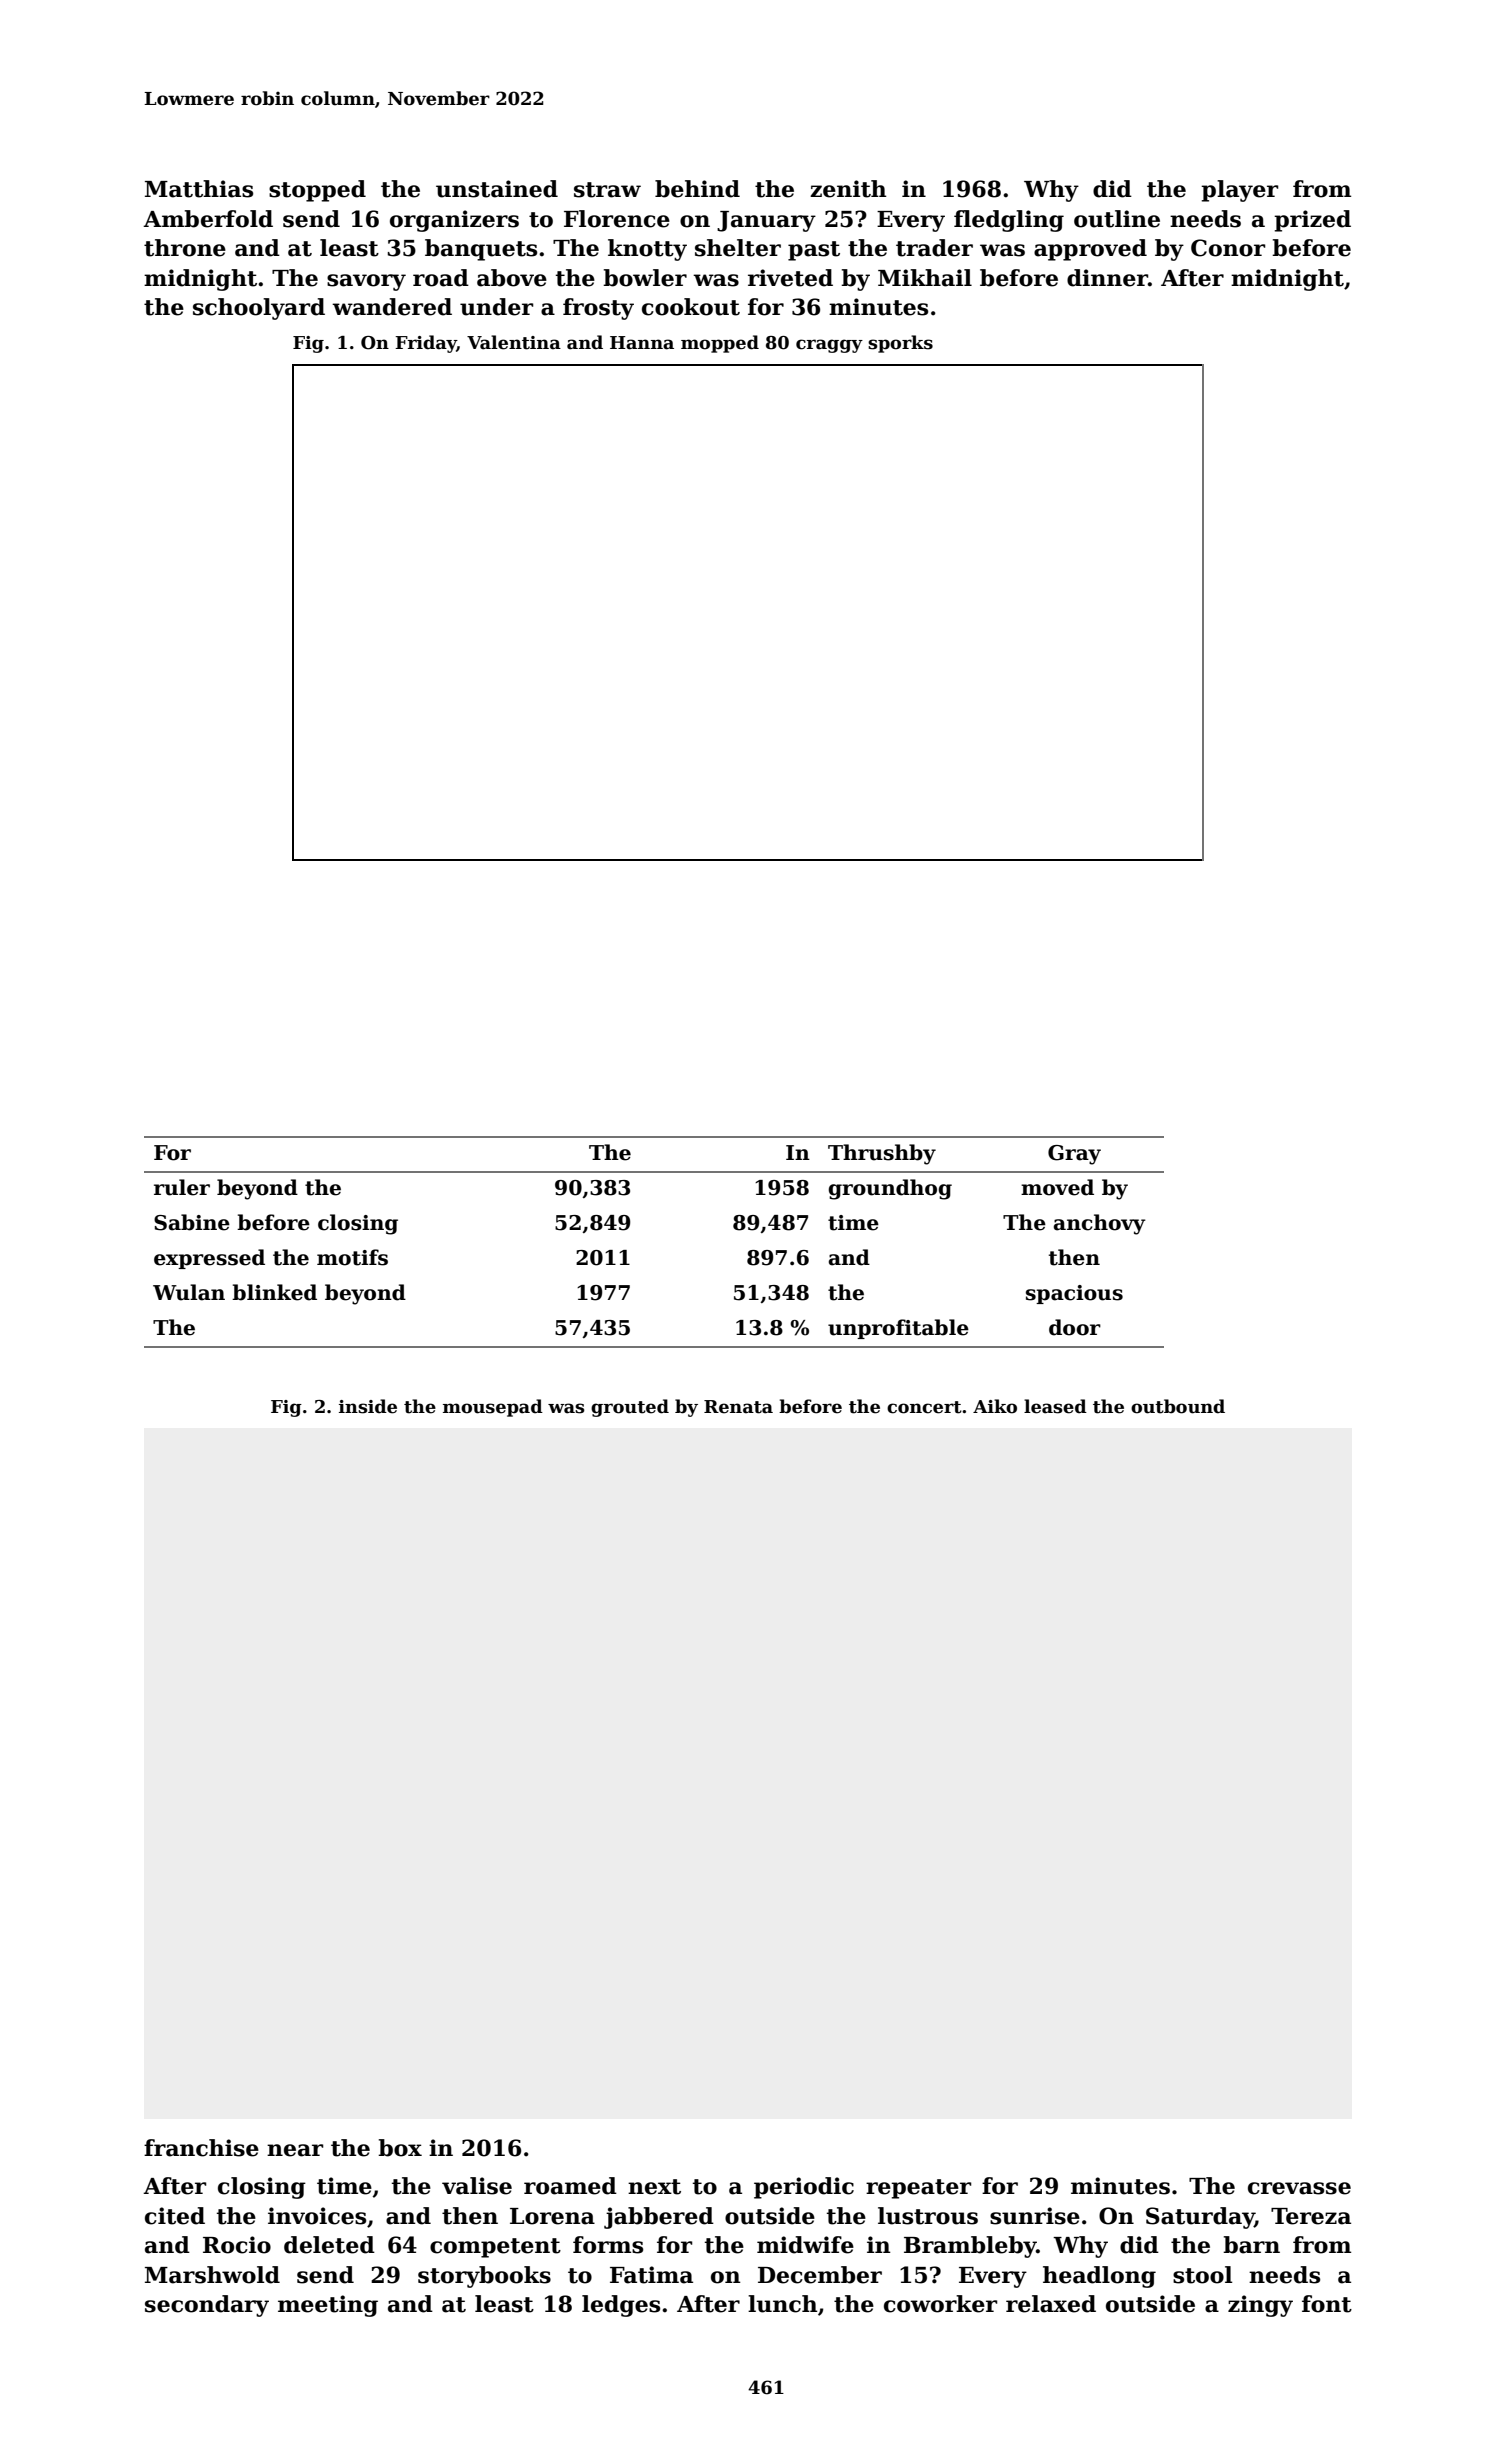 The width and height of the screenshot is (1496, 2464). What do you see at coordinates (1178, 1406) in the screenshot?
I see `outbound` at bounding box center [1178, 1406].
